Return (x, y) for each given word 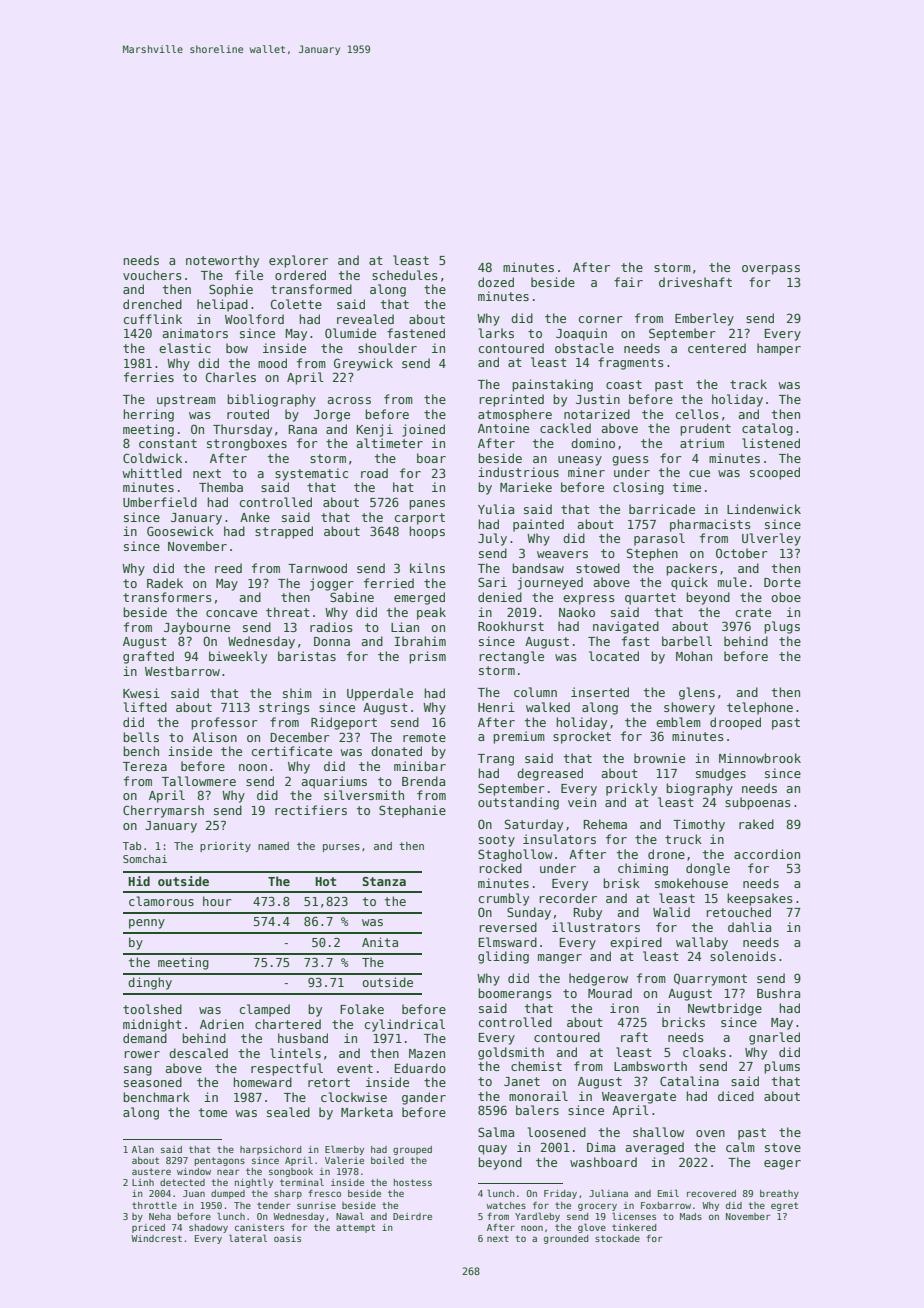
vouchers (152, 275)
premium (519, 737)
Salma (496, 1132)
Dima (601, 1147)
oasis (287, 1238)
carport (420, 519)
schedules (405, 275)
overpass (771, 270)
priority (225, 847)
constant (168, 443)
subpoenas (758, 803)
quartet (650, 599)
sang (138, 1071)
